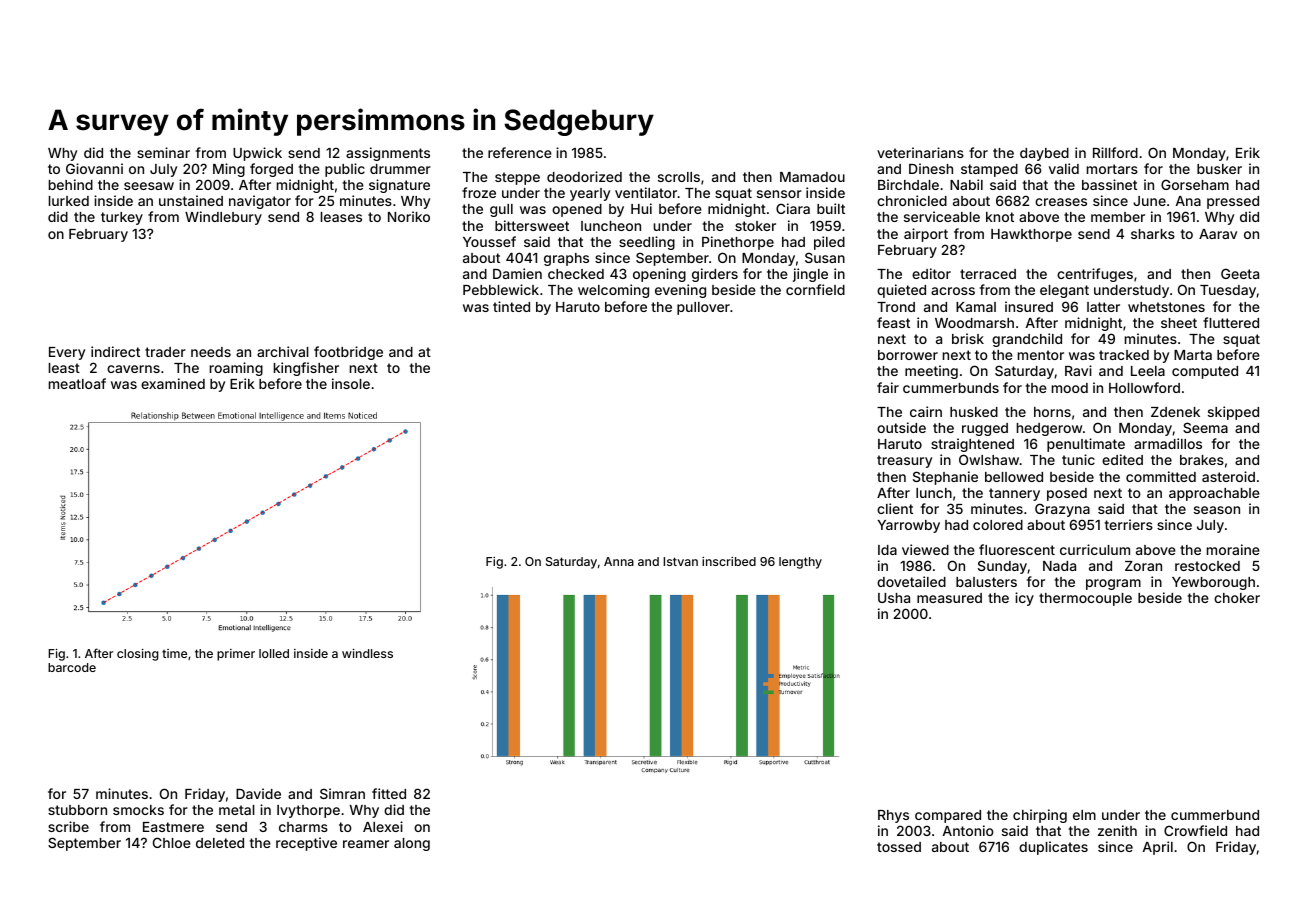  What do you see at coordinates (703, 308) in the screenshot?
I see `pullover` at bounding box center [703, 308].
